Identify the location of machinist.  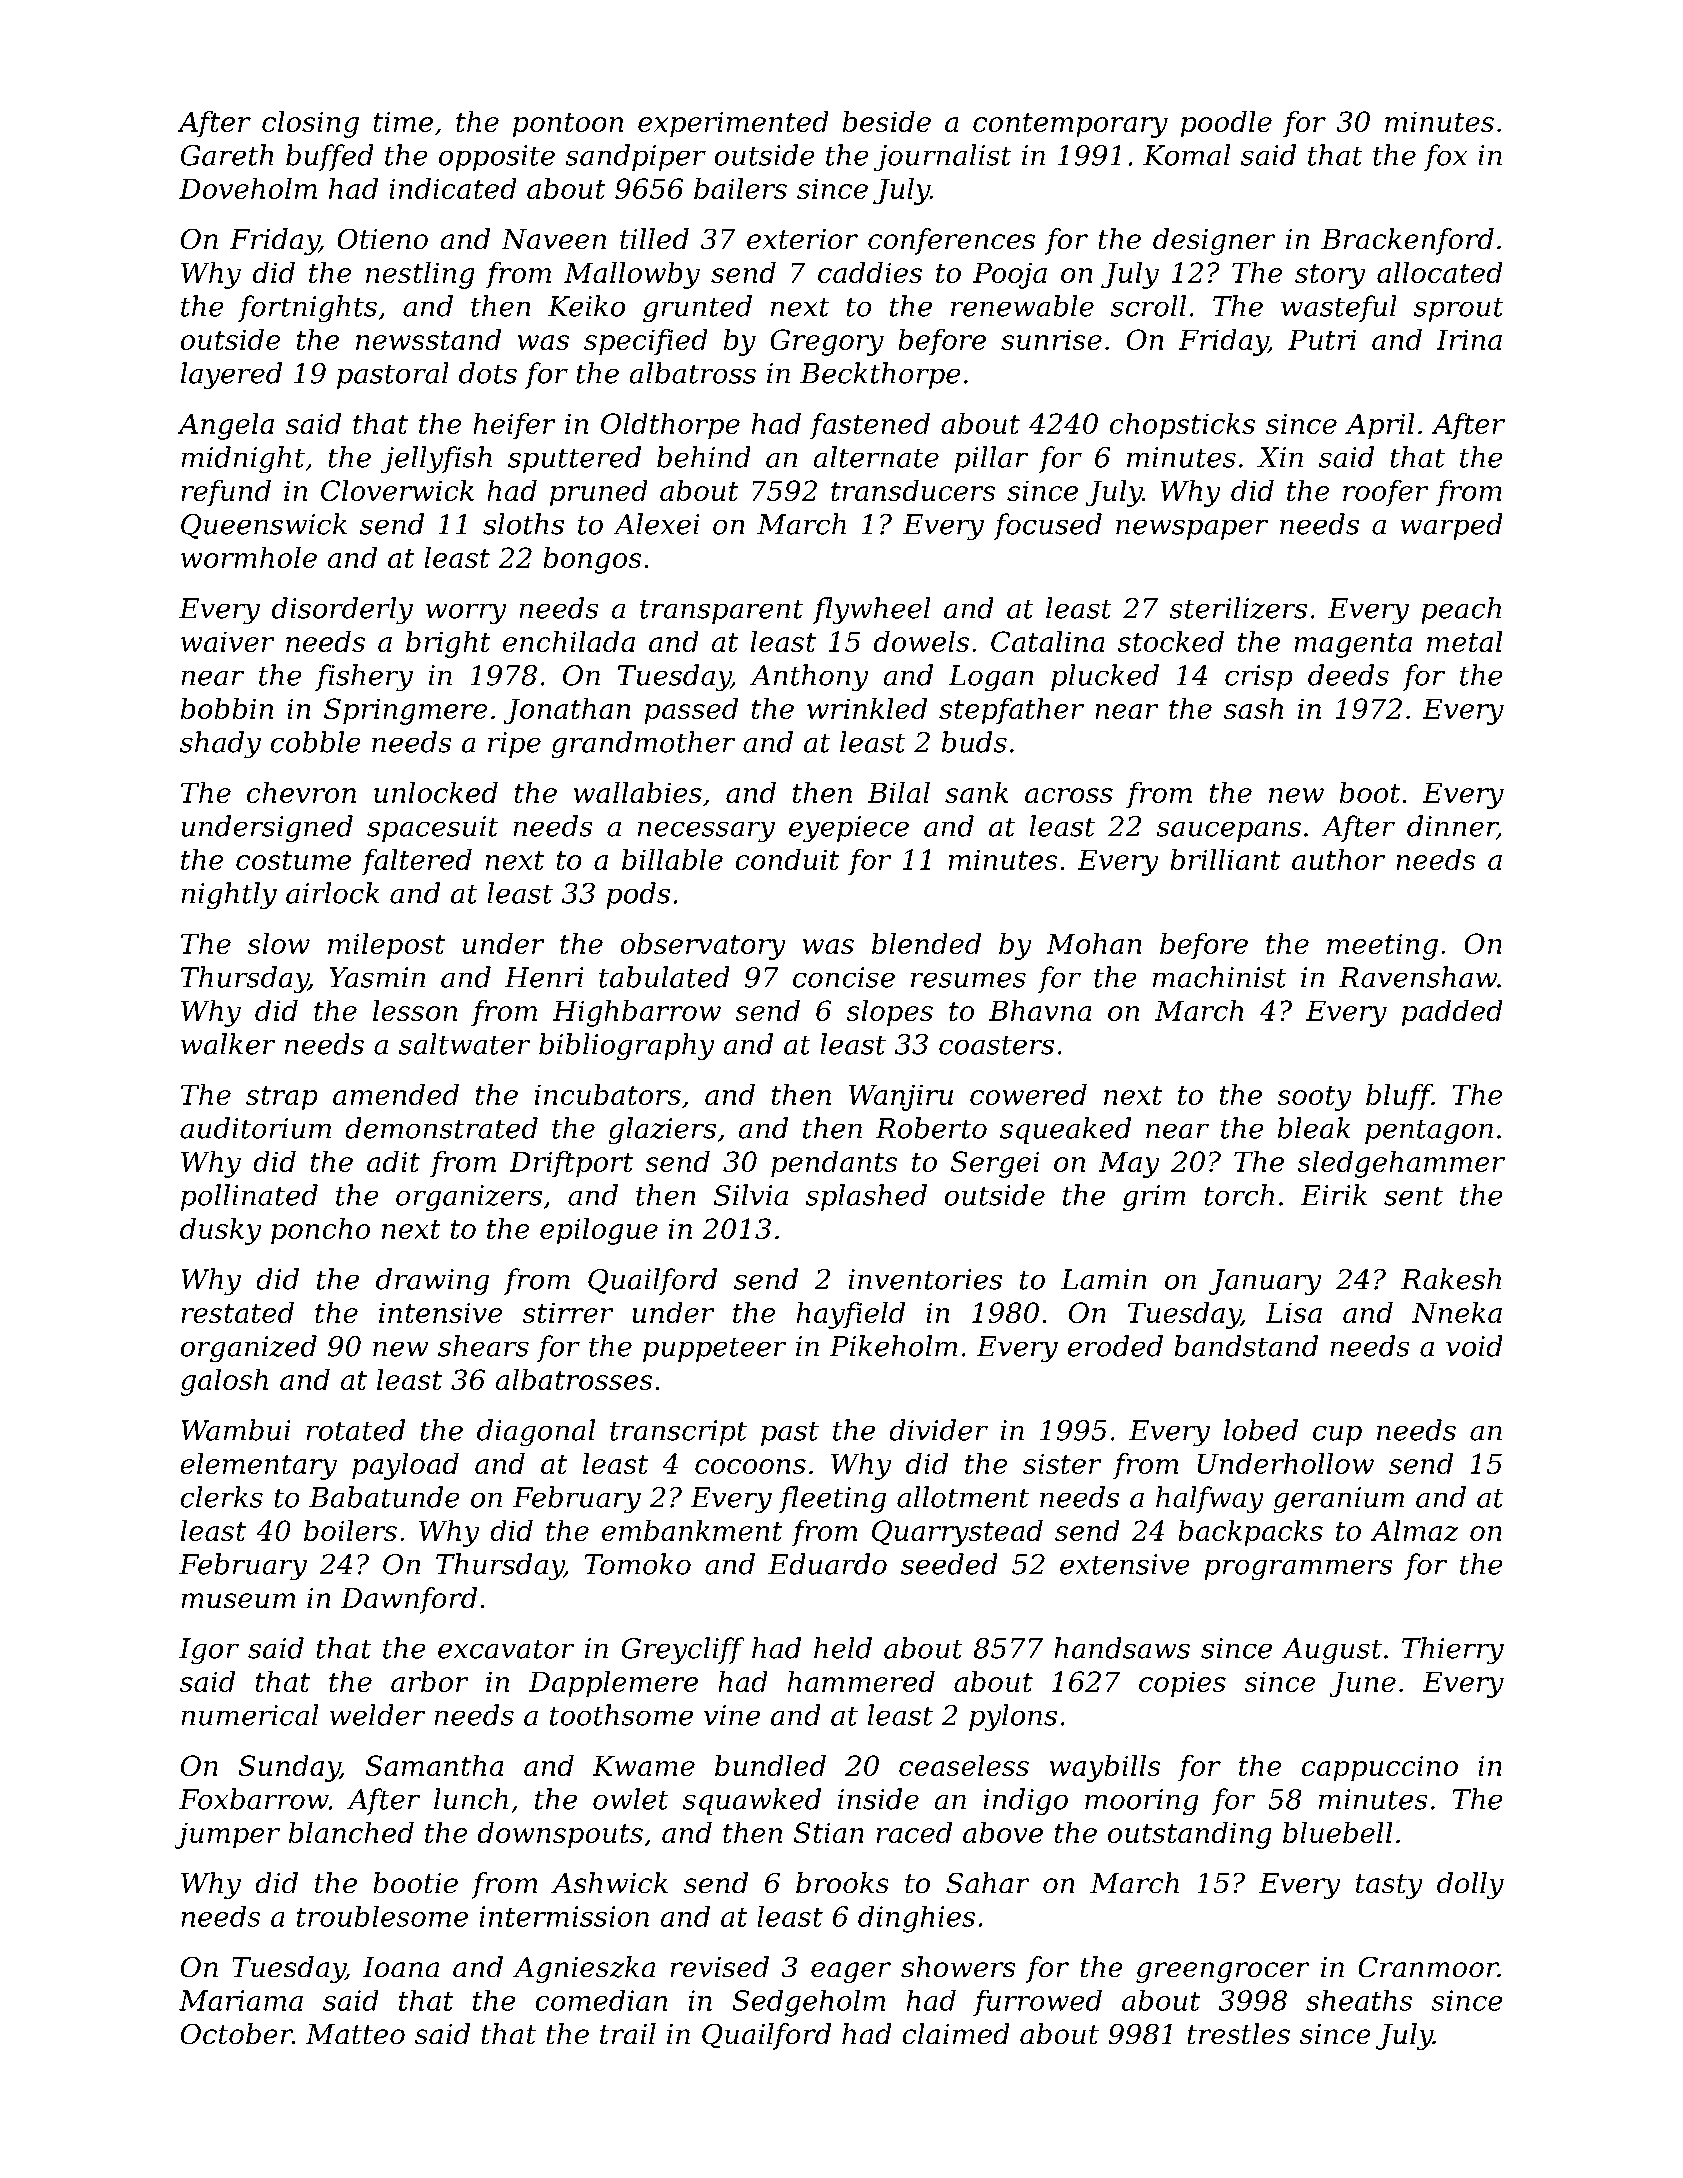
(1220, 977).
